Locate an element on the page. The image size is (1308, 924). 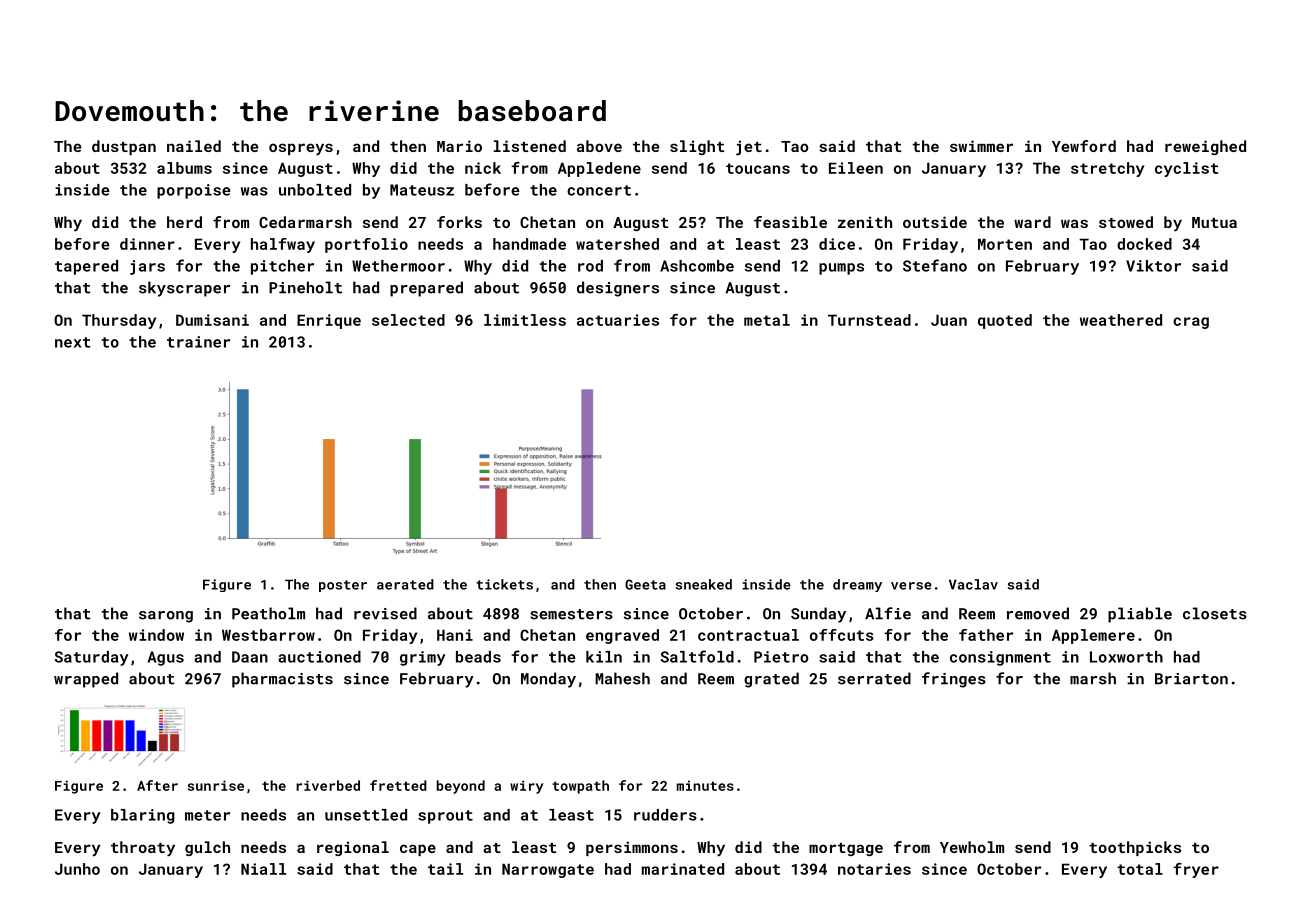
trainer is located at coordinates (198, 342).
